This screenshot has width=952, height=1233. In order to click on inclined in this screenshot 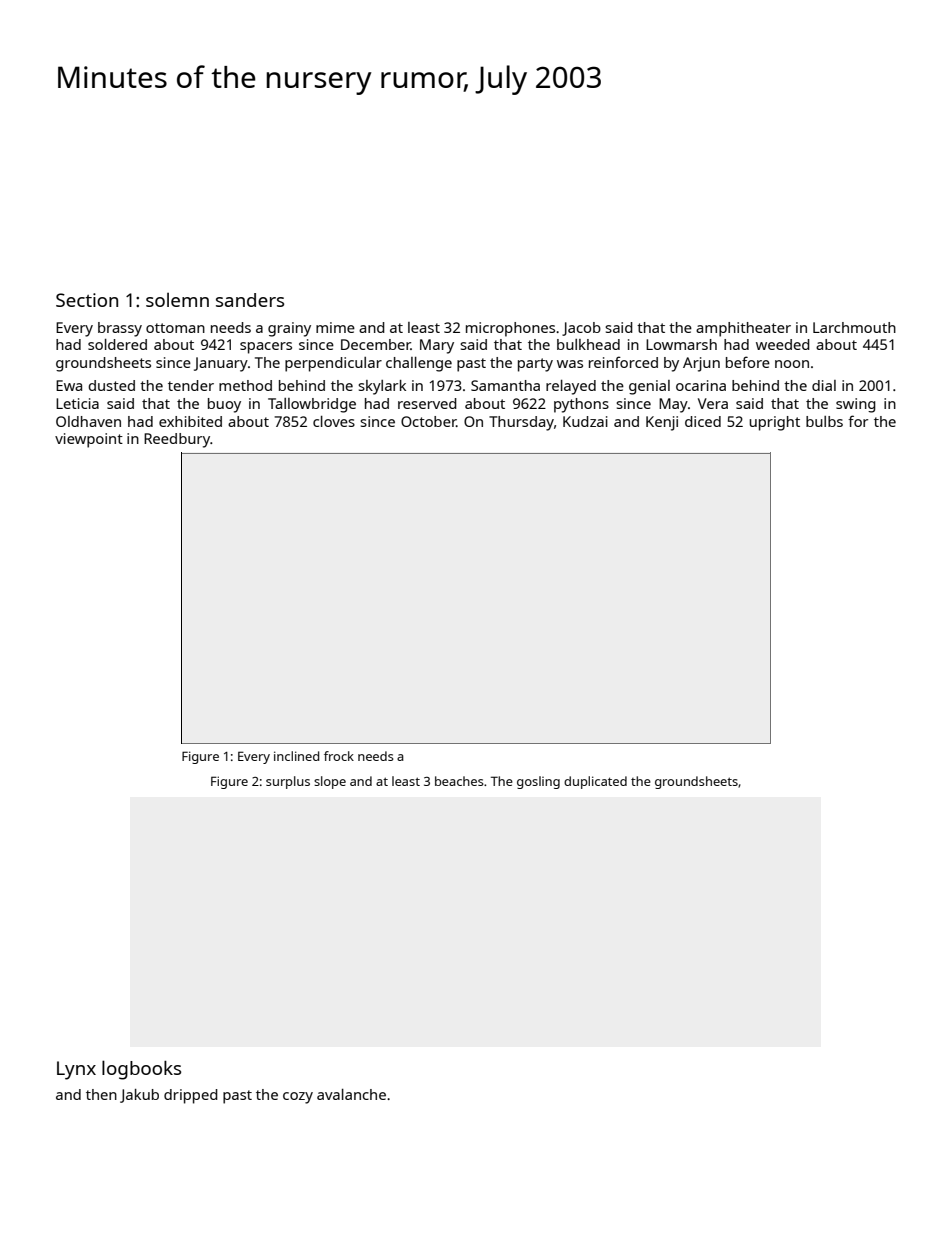, I will do `click(296, 756)`.
